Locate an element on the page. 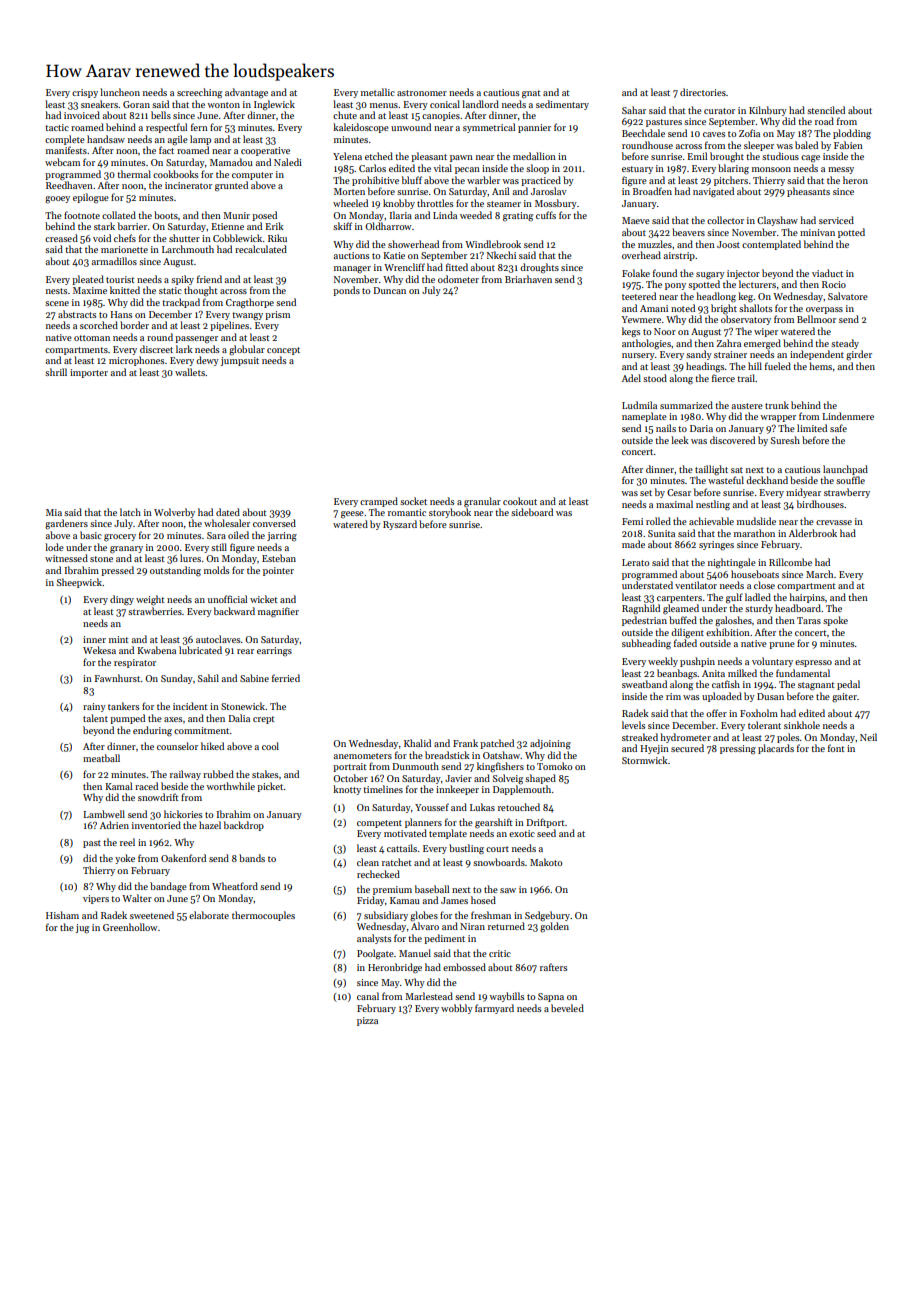 This document has width=924, height=1308. Greenhollow is located at coordinates (130, 927).
